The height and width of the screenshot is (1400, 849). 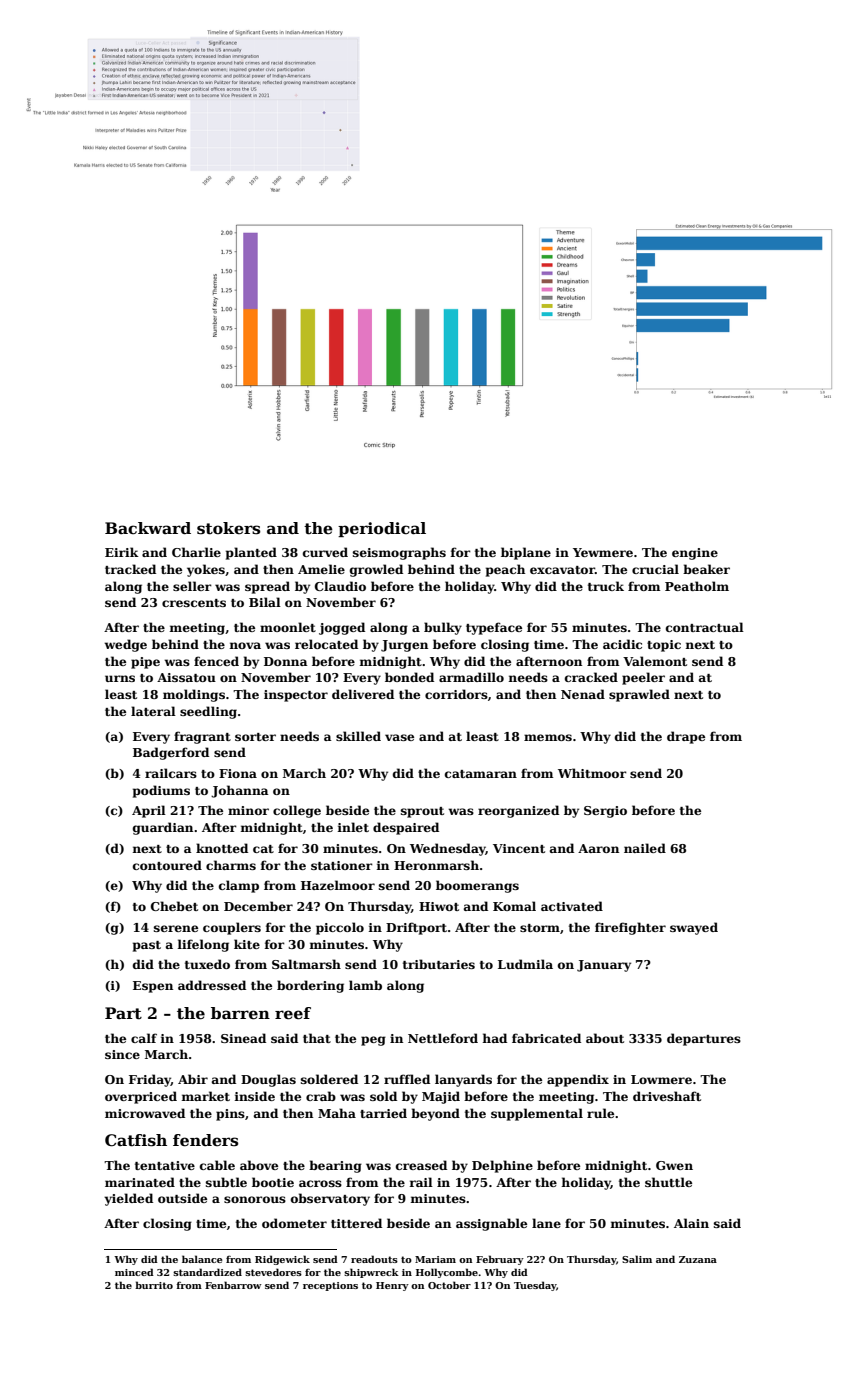 I want to click on Hollycombe, so click(x=447, y=1273).
